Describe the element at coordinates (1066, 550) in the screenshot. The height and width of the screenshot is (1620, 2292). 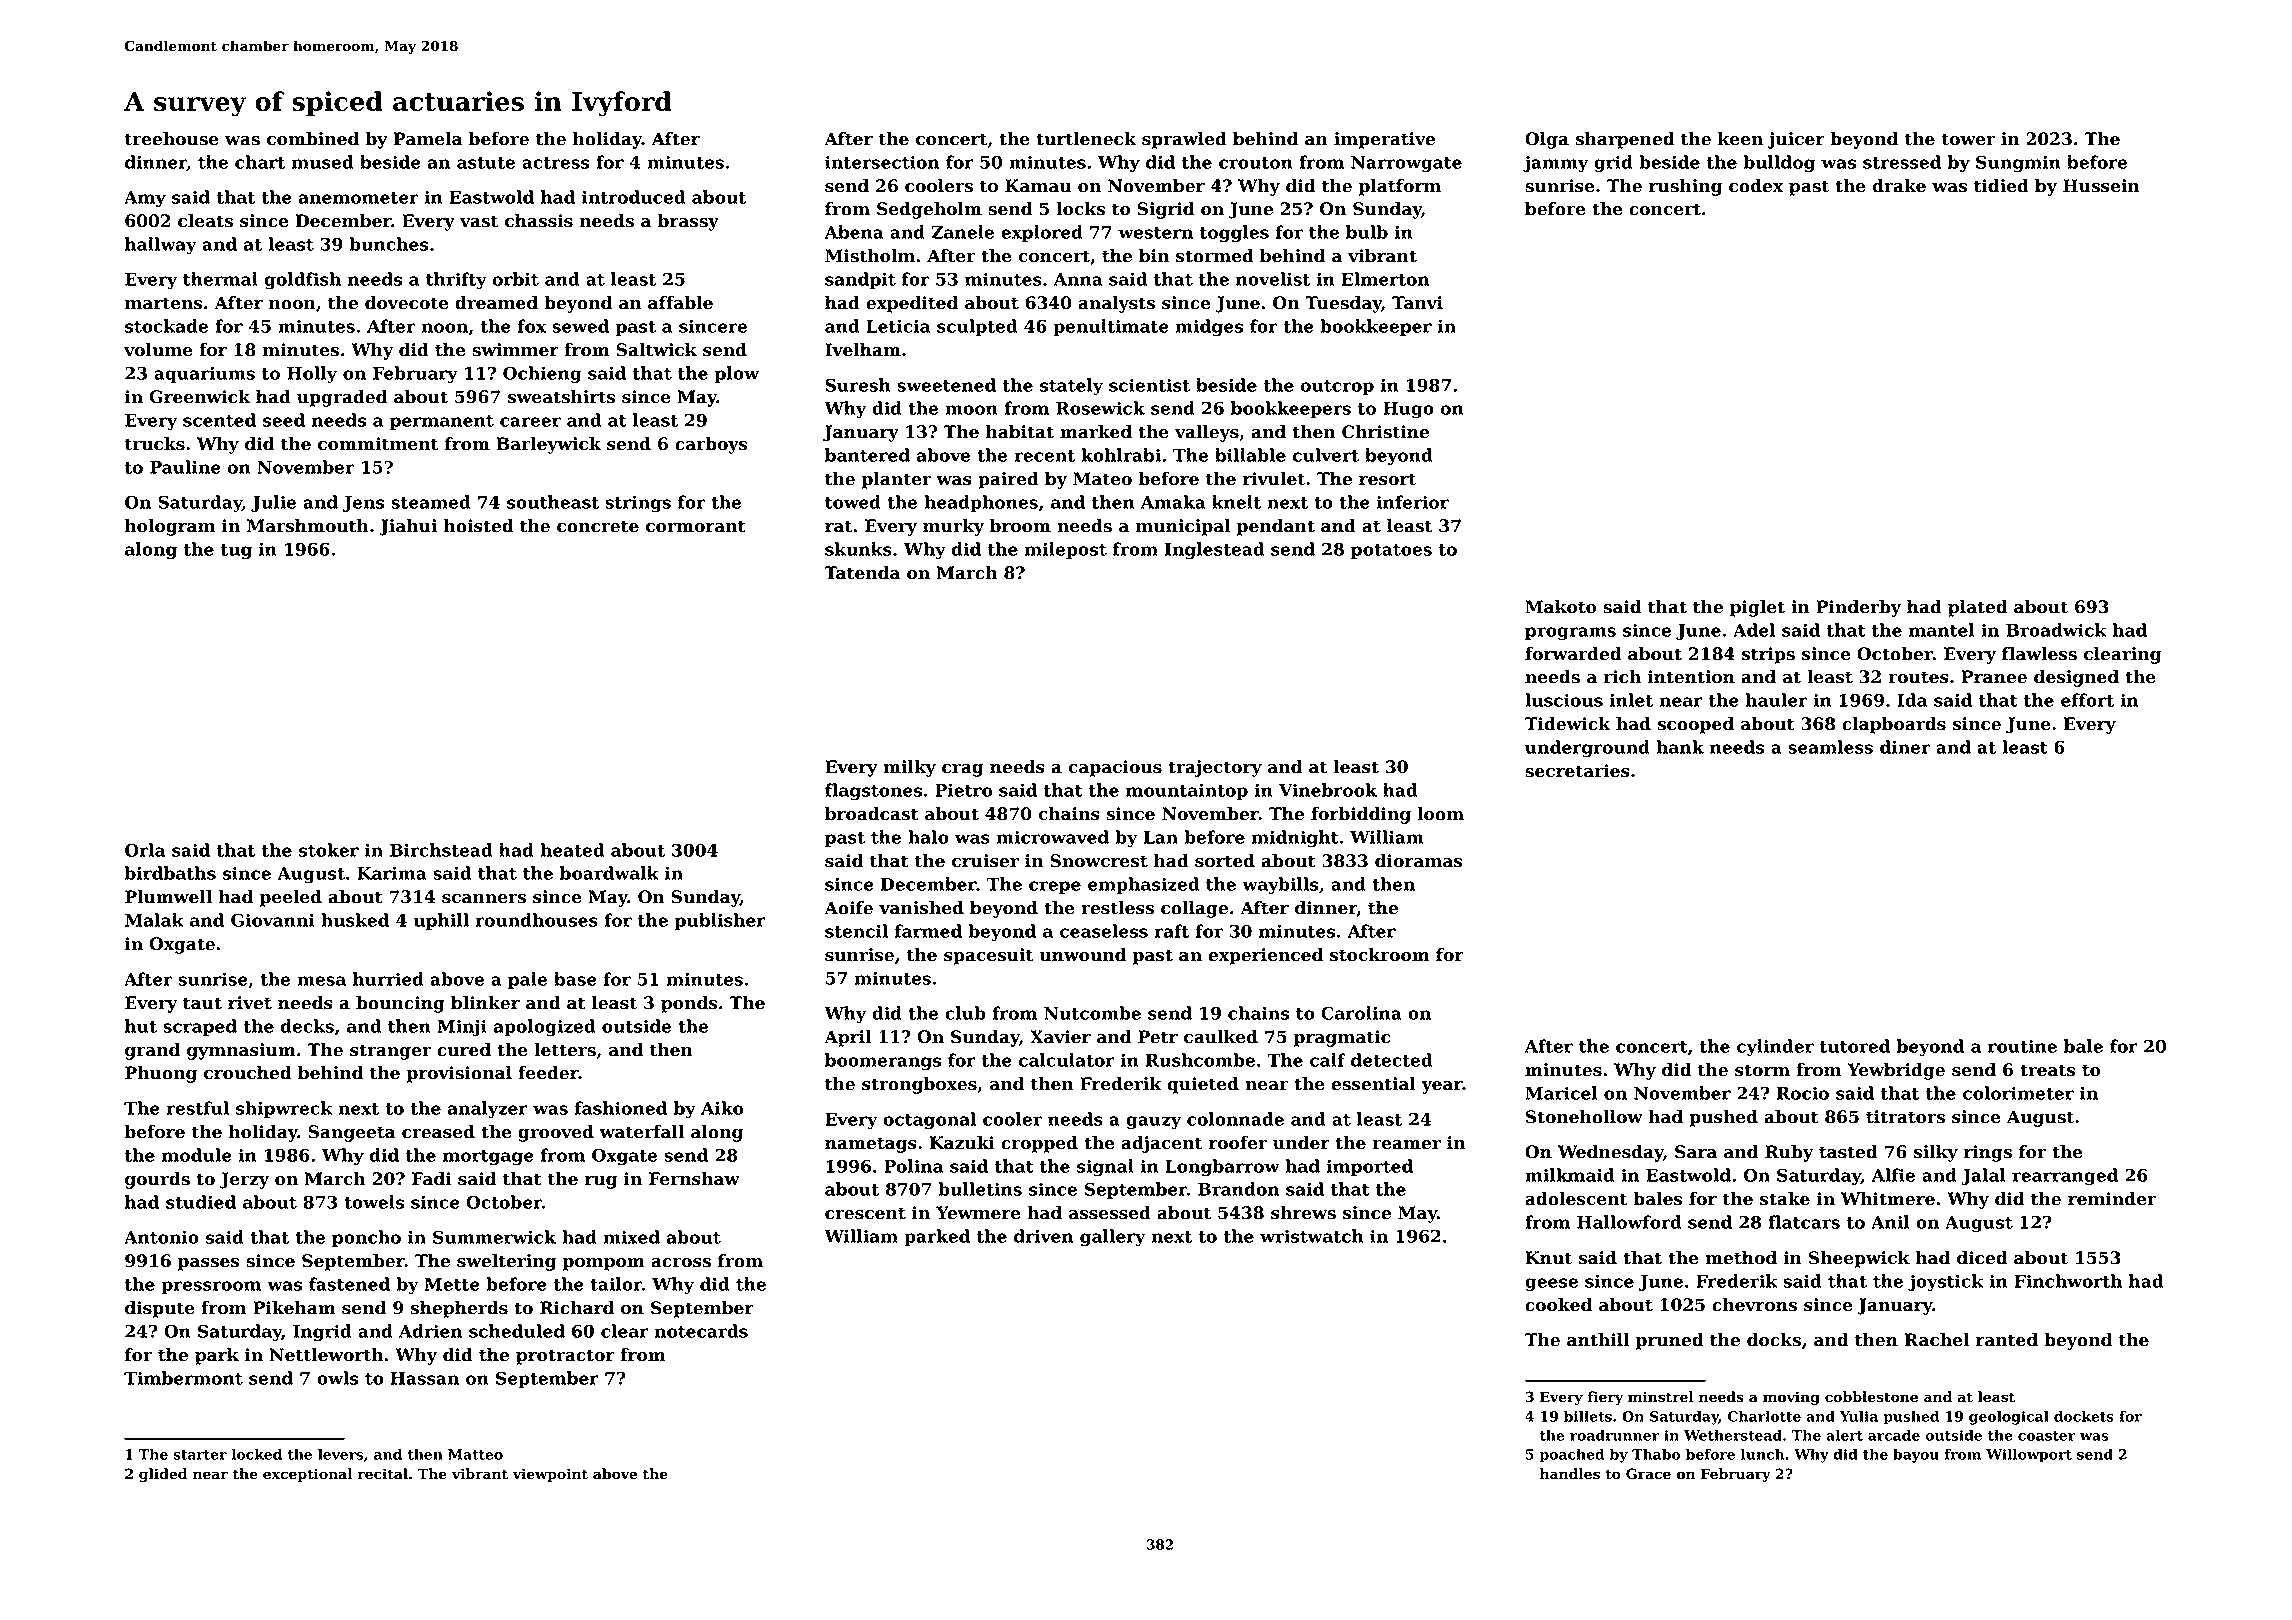
I see `milepost` at that location.
